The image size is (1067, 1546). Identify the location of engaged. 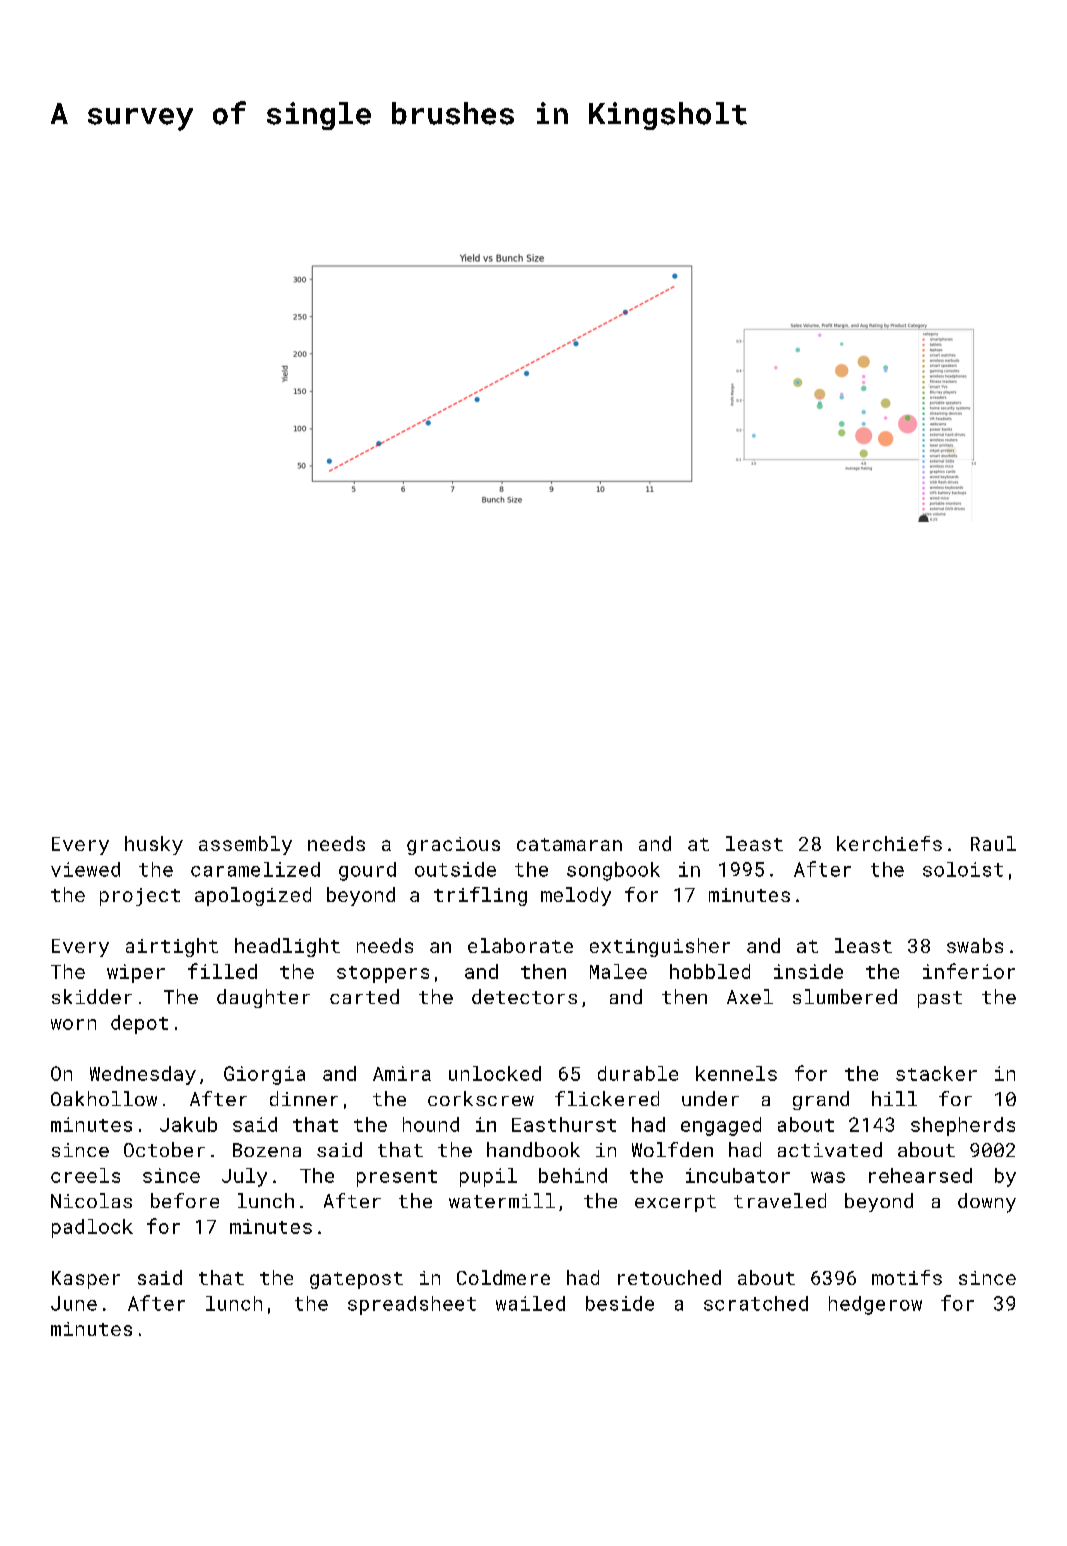
(721, 1126).
